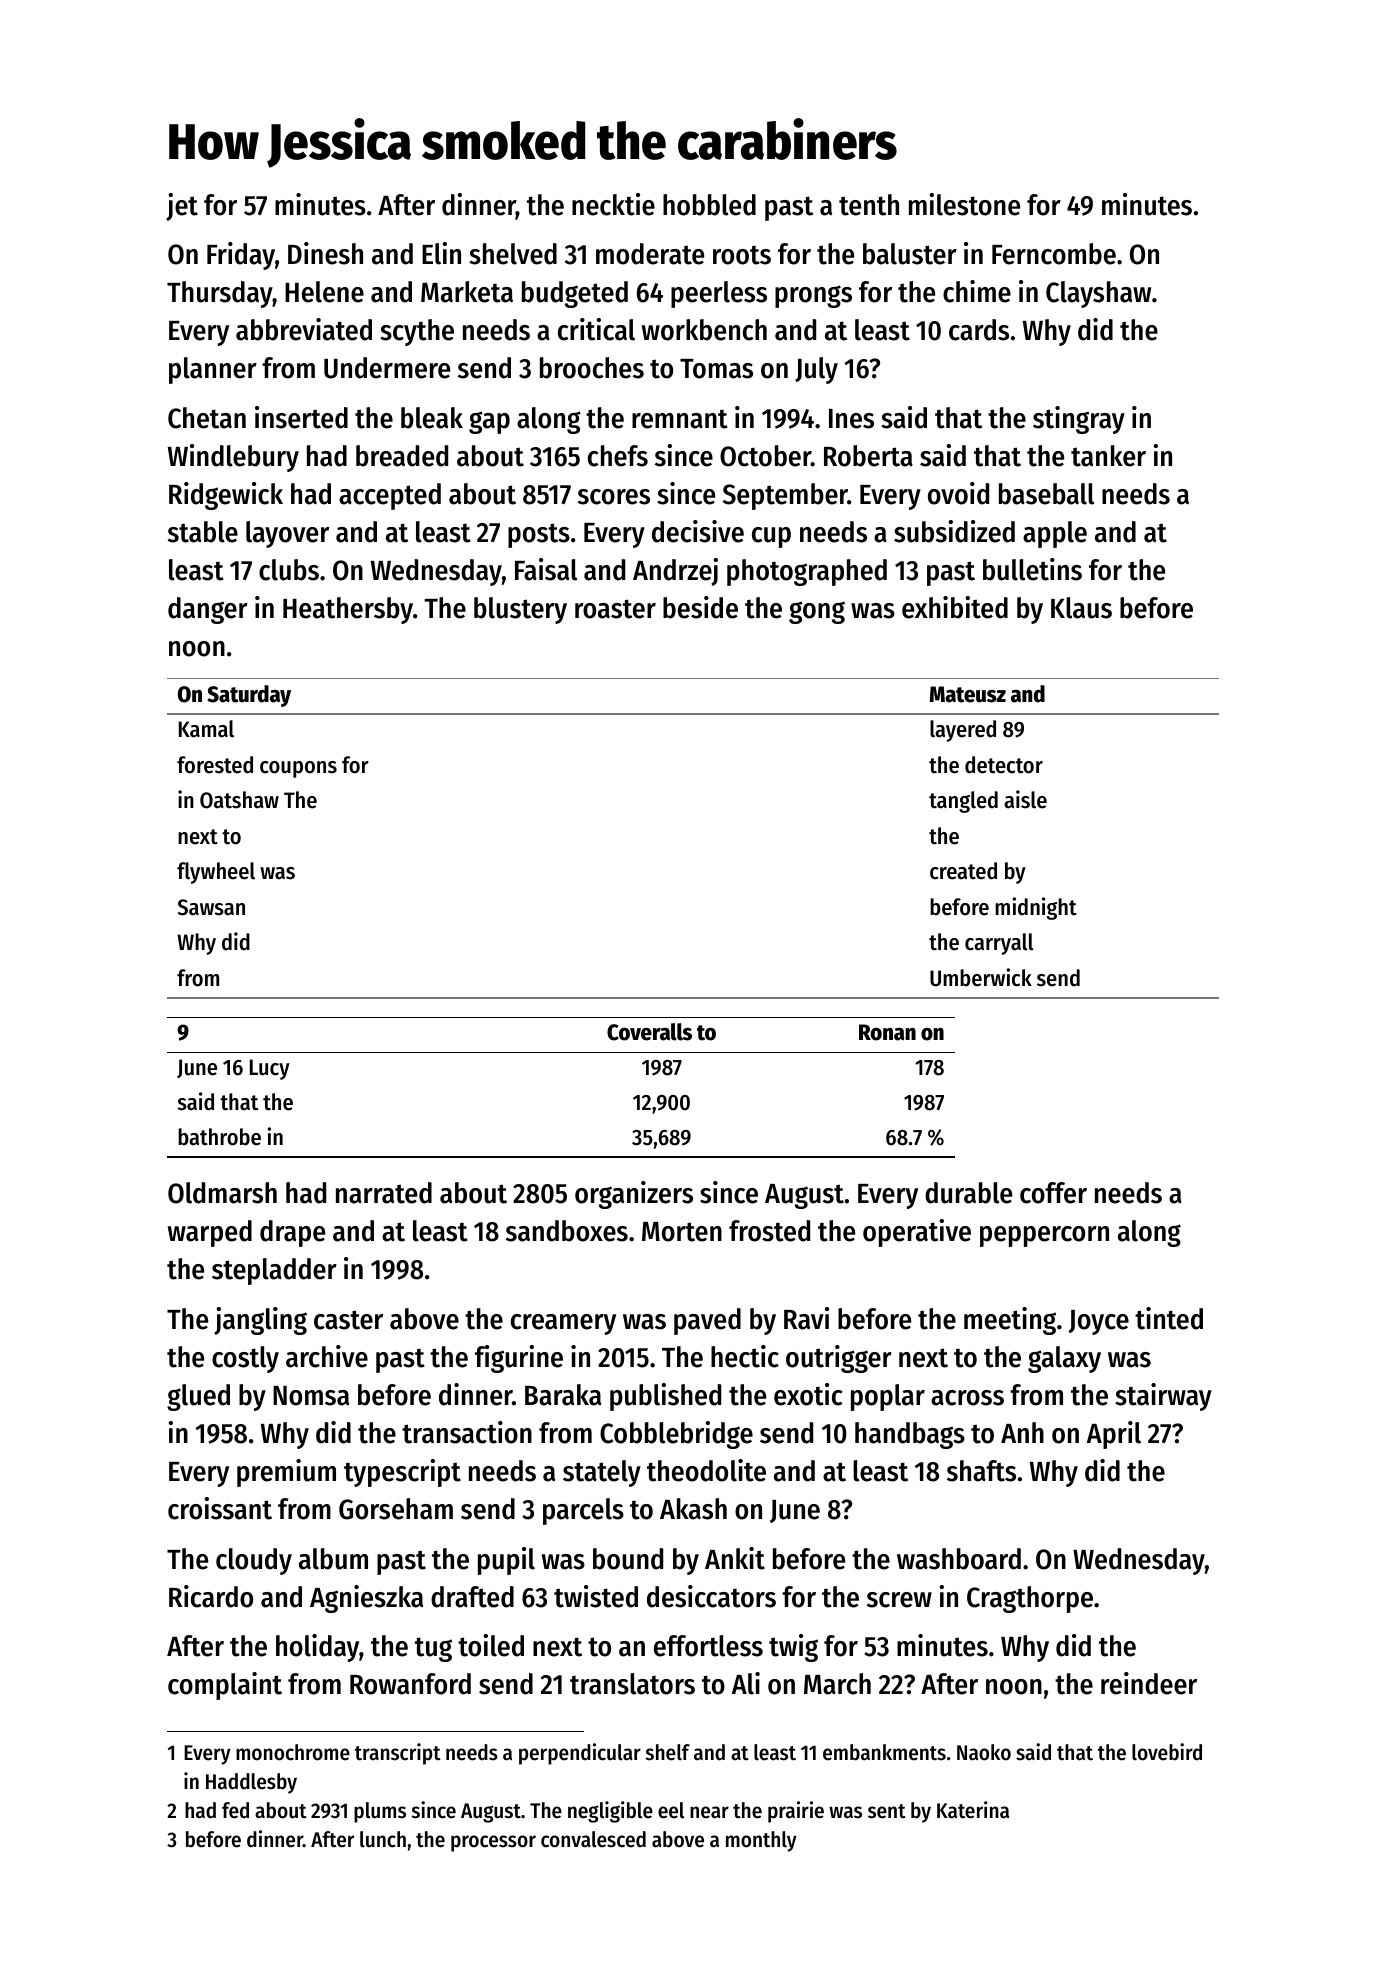  What do you see at coordinates (668, 1752) in the document?
I see `shelf` at bounding box center [668, 1752].
